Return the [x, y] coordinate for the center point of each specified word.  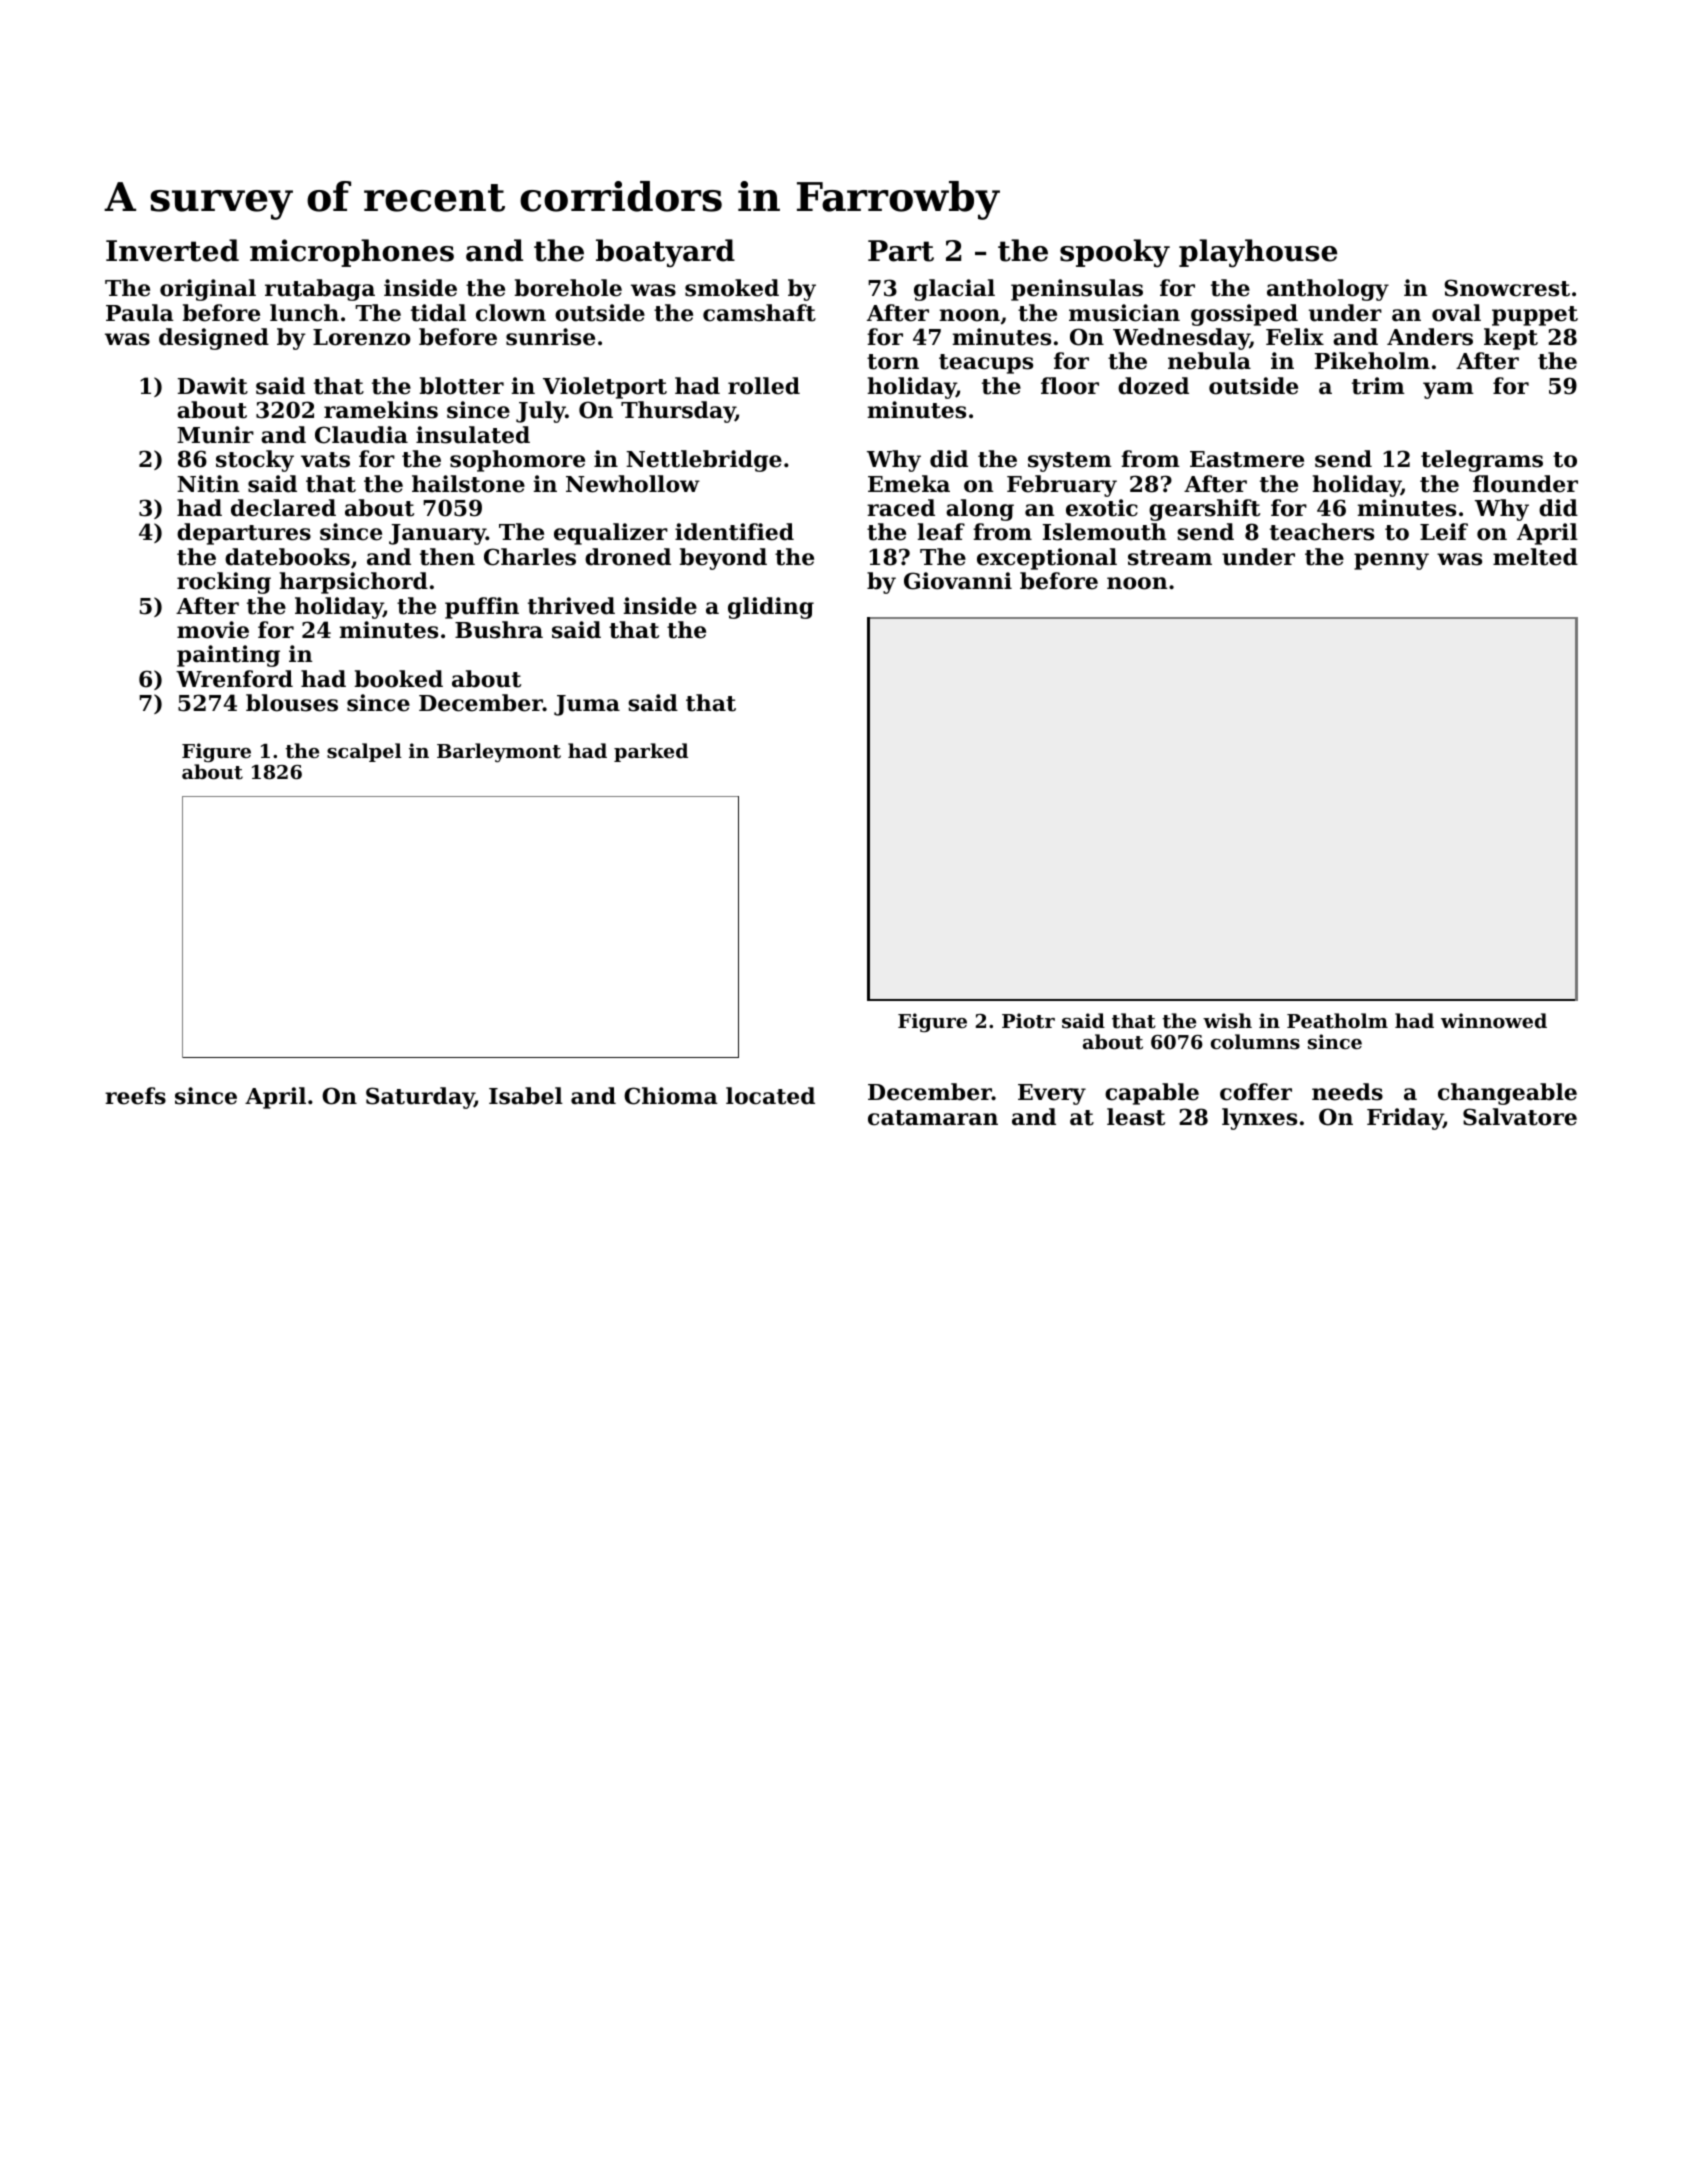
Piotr [1028, 1020]
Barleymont [499, 752]
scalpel [364, 752]
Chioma [671, 1096]
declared [283, 508]
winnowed [1494, 1020]
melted [1535, 557]
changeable [1507, 1094]
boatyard [665, 253]
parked [651, 752]
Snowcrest [1507, 288]
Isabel [526, 1096]
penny [1391, 561]
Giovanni [958, 581]
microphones [352, 253]
